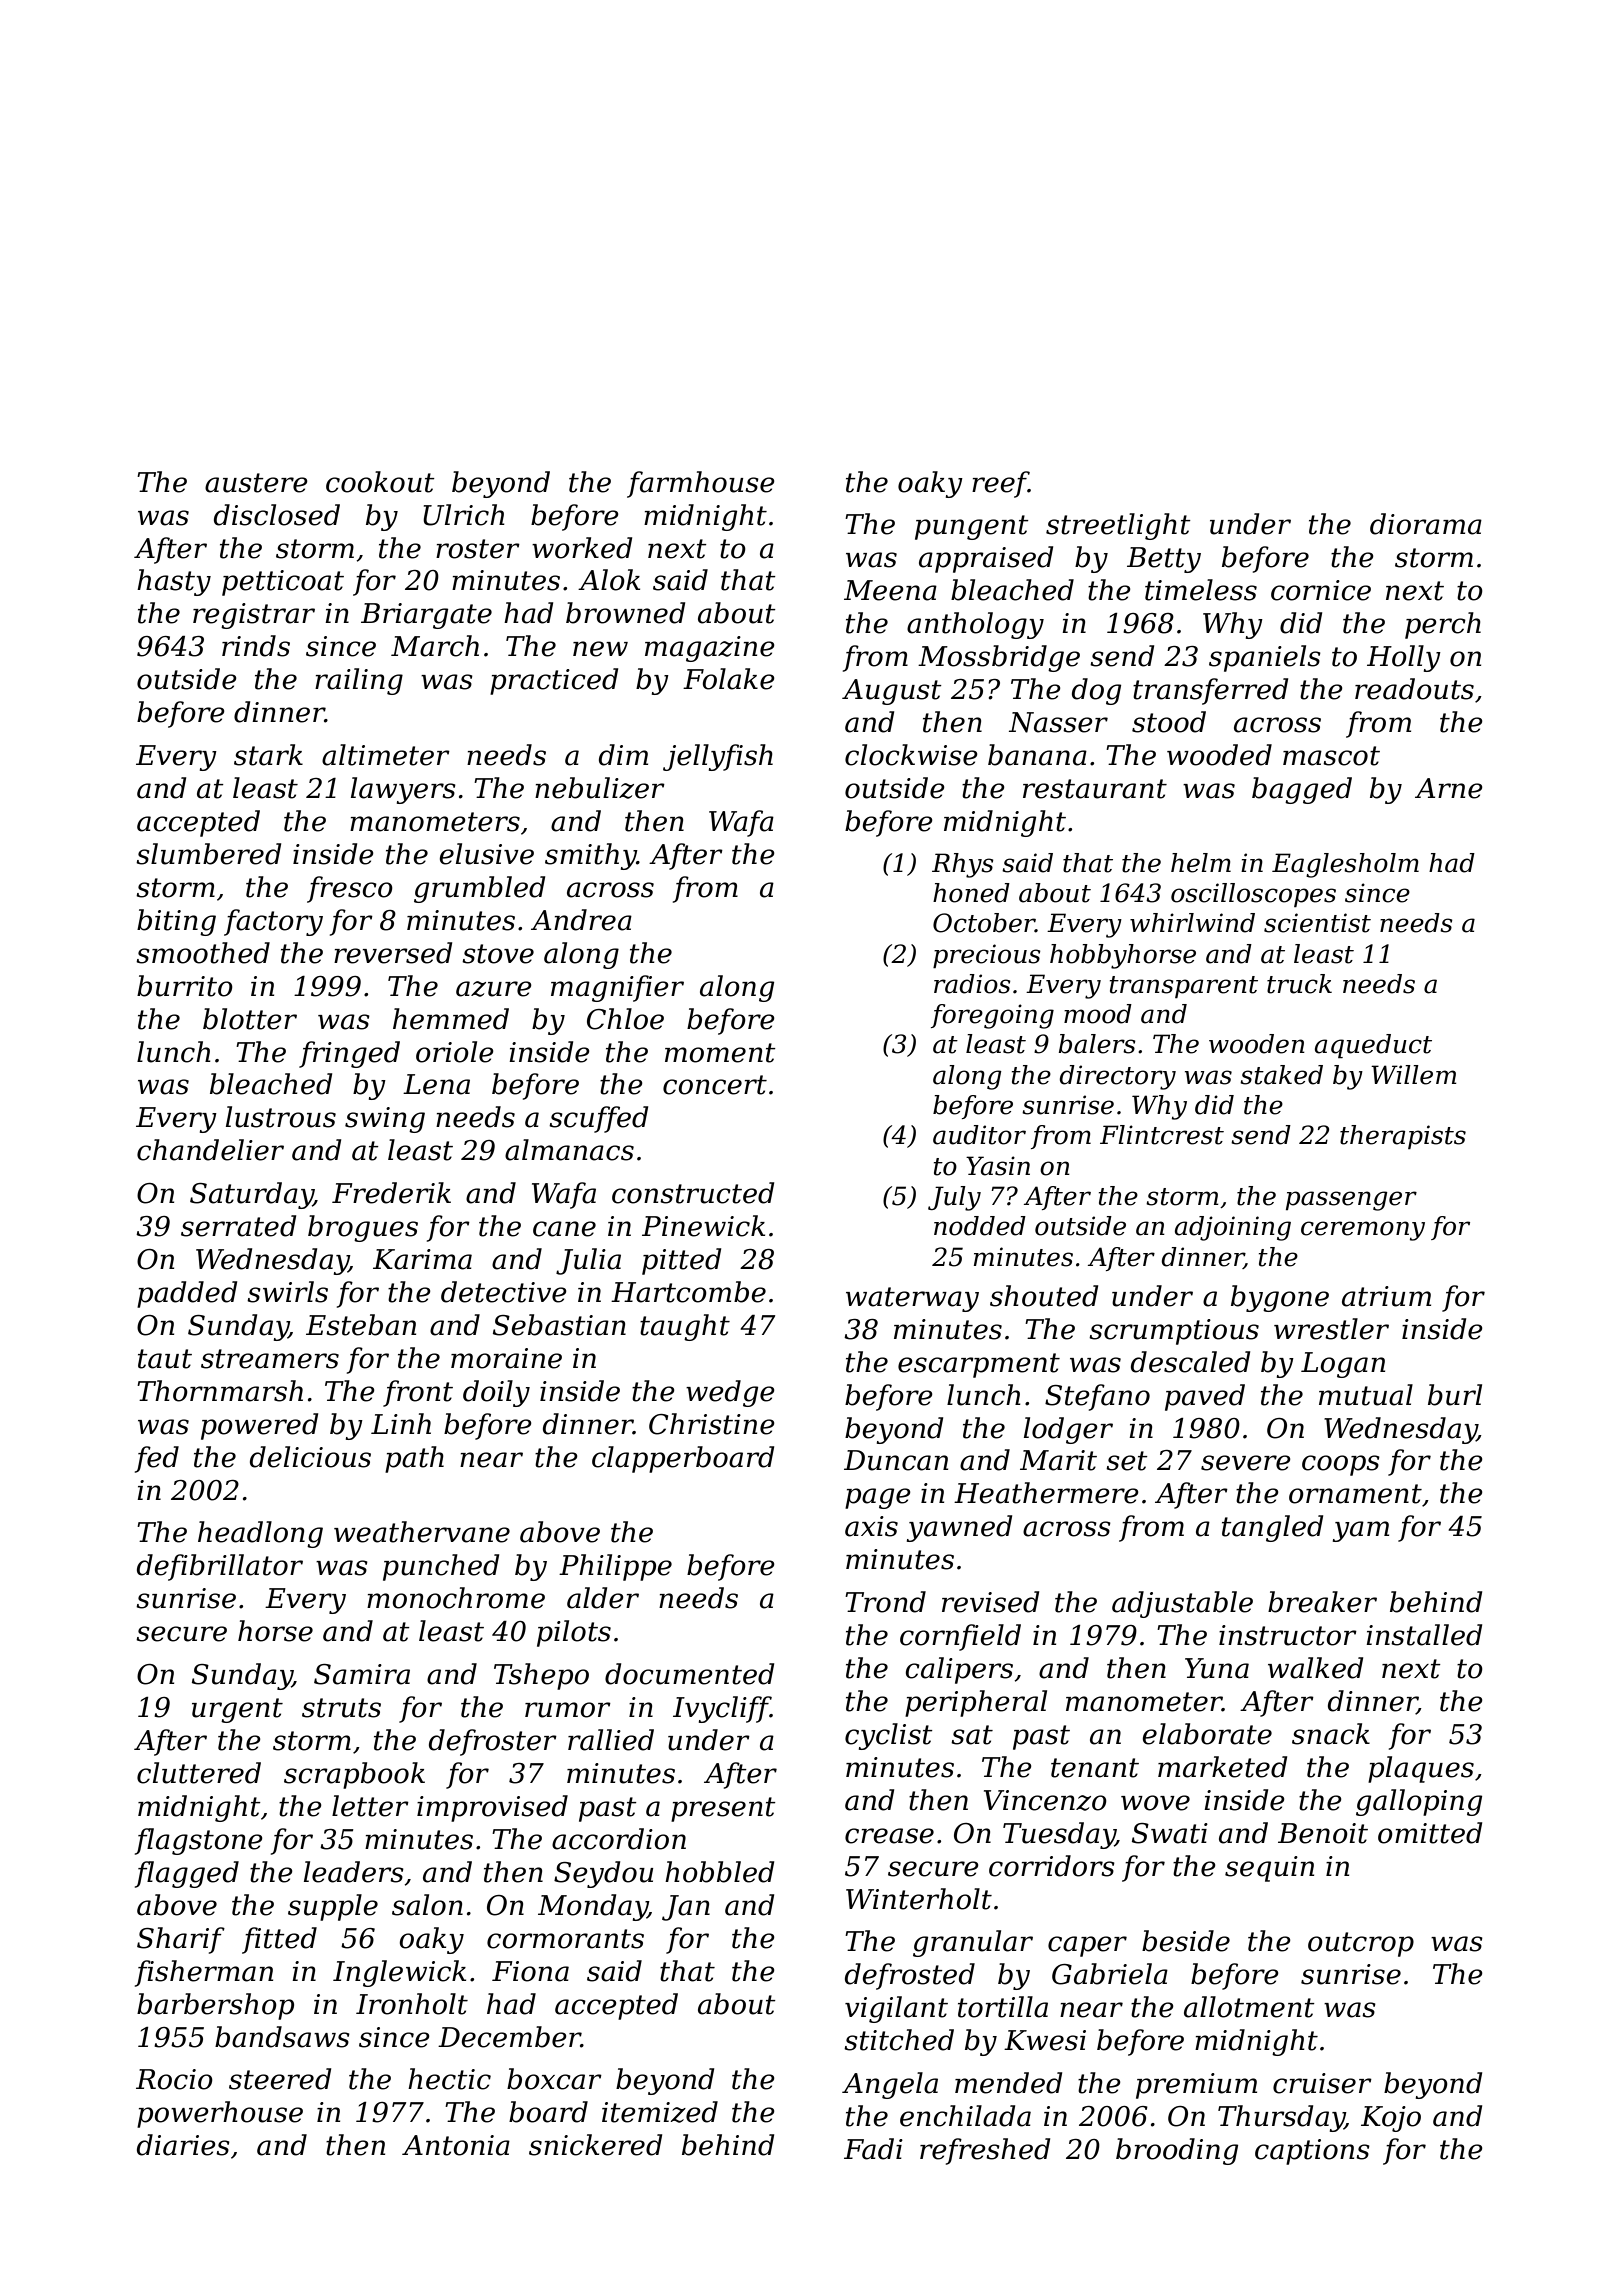 The height and width of the screenshot is (2292, 1620). I want to click on December, so click(509, 2037).
